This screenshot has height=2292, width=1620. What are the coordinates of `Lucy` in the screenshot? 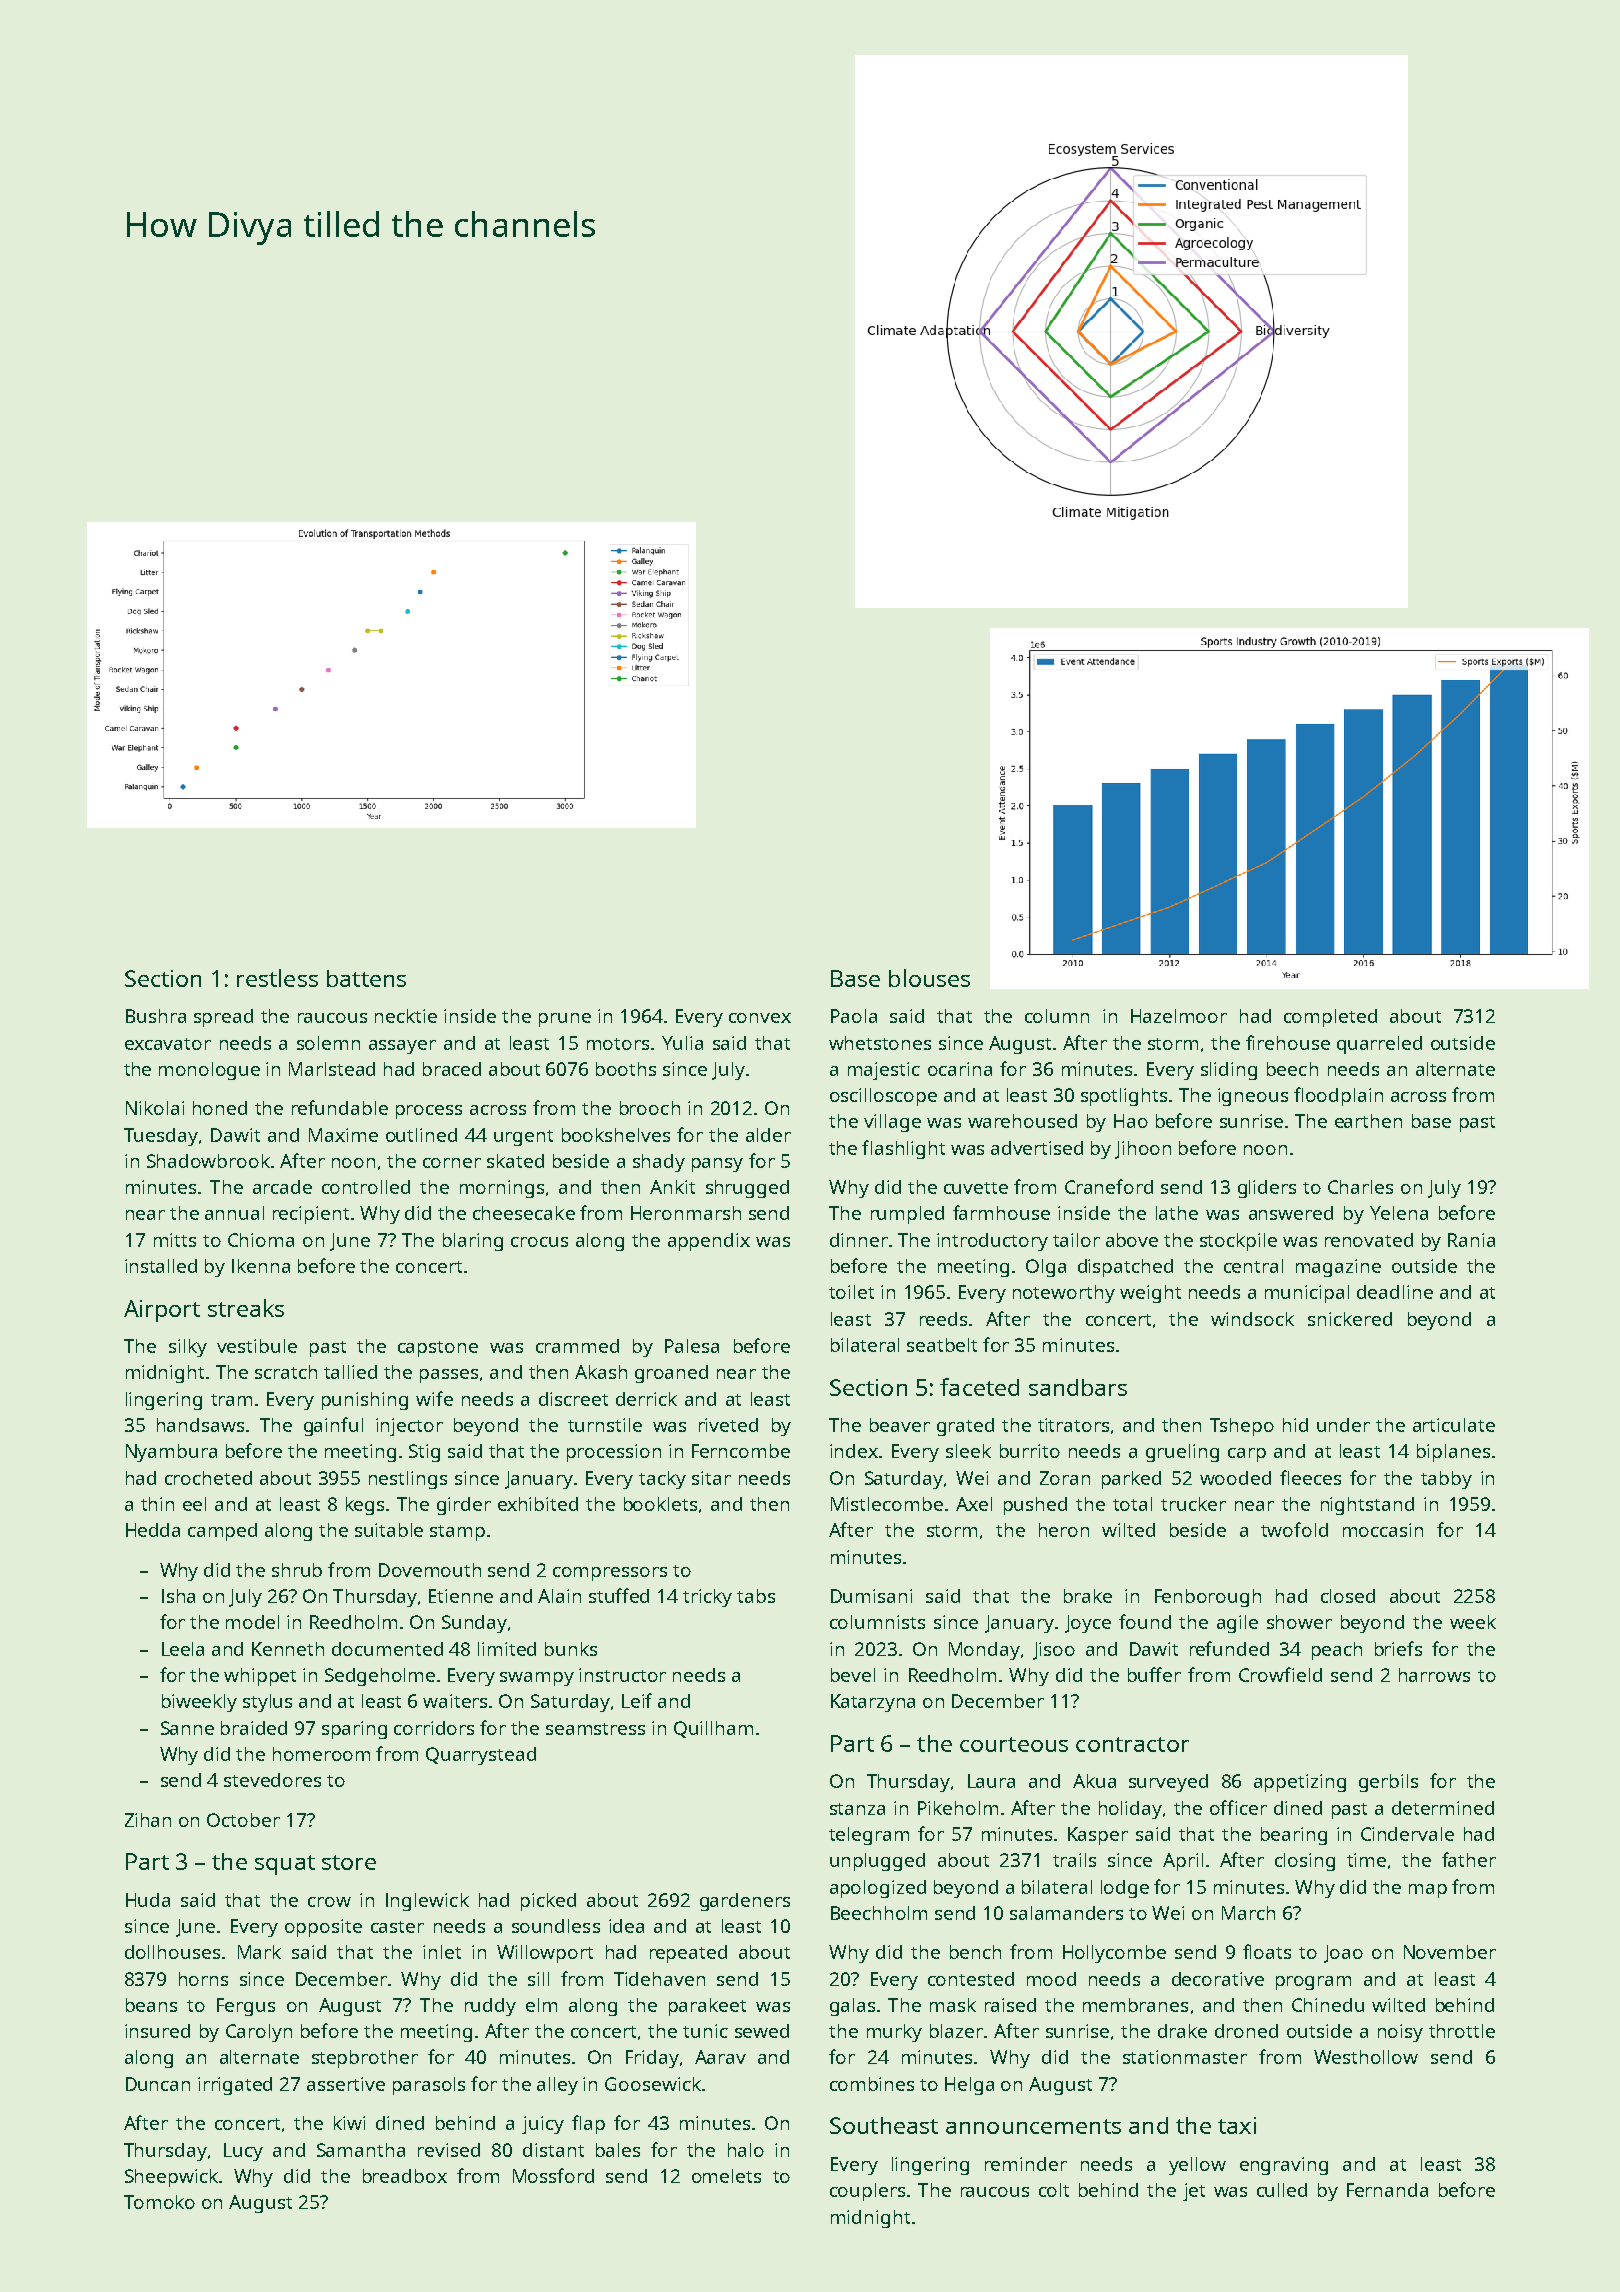 It's located at (243, 2152).
